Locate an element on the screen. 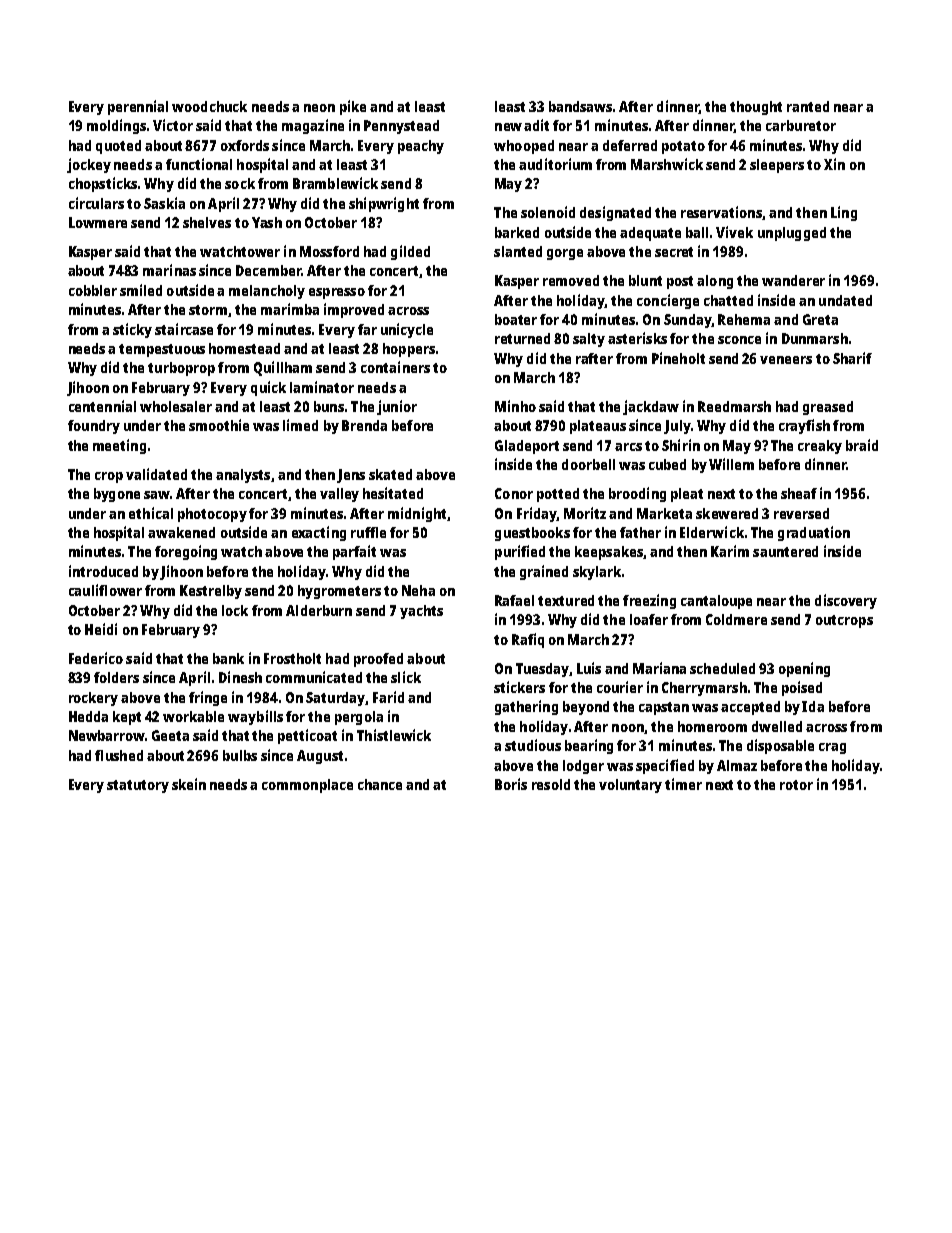  quick is located at coordinates (268, 388).
